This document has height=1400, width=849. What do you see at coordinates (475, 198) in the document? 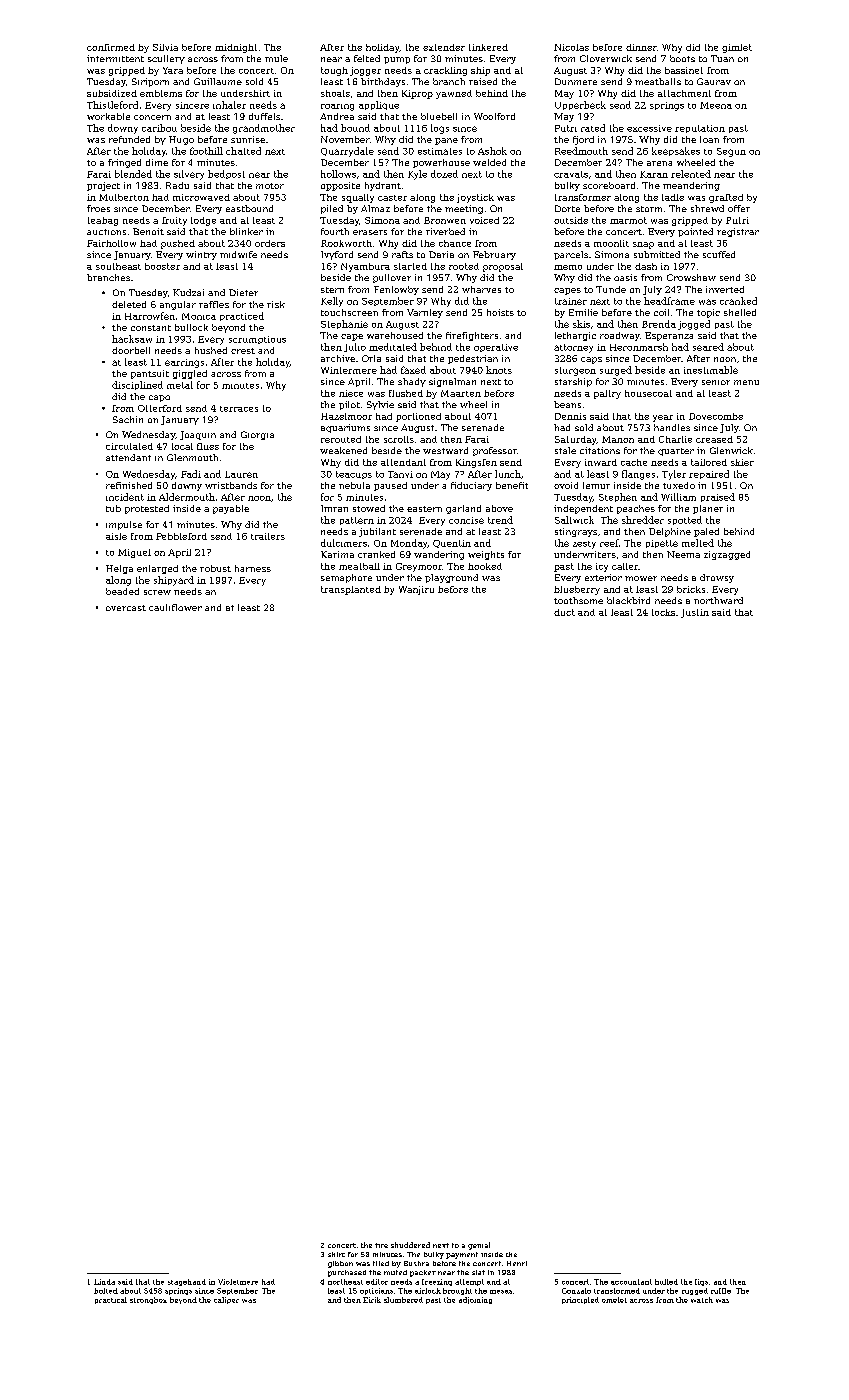
I see `joystick` at bounding box center [475, 198].
